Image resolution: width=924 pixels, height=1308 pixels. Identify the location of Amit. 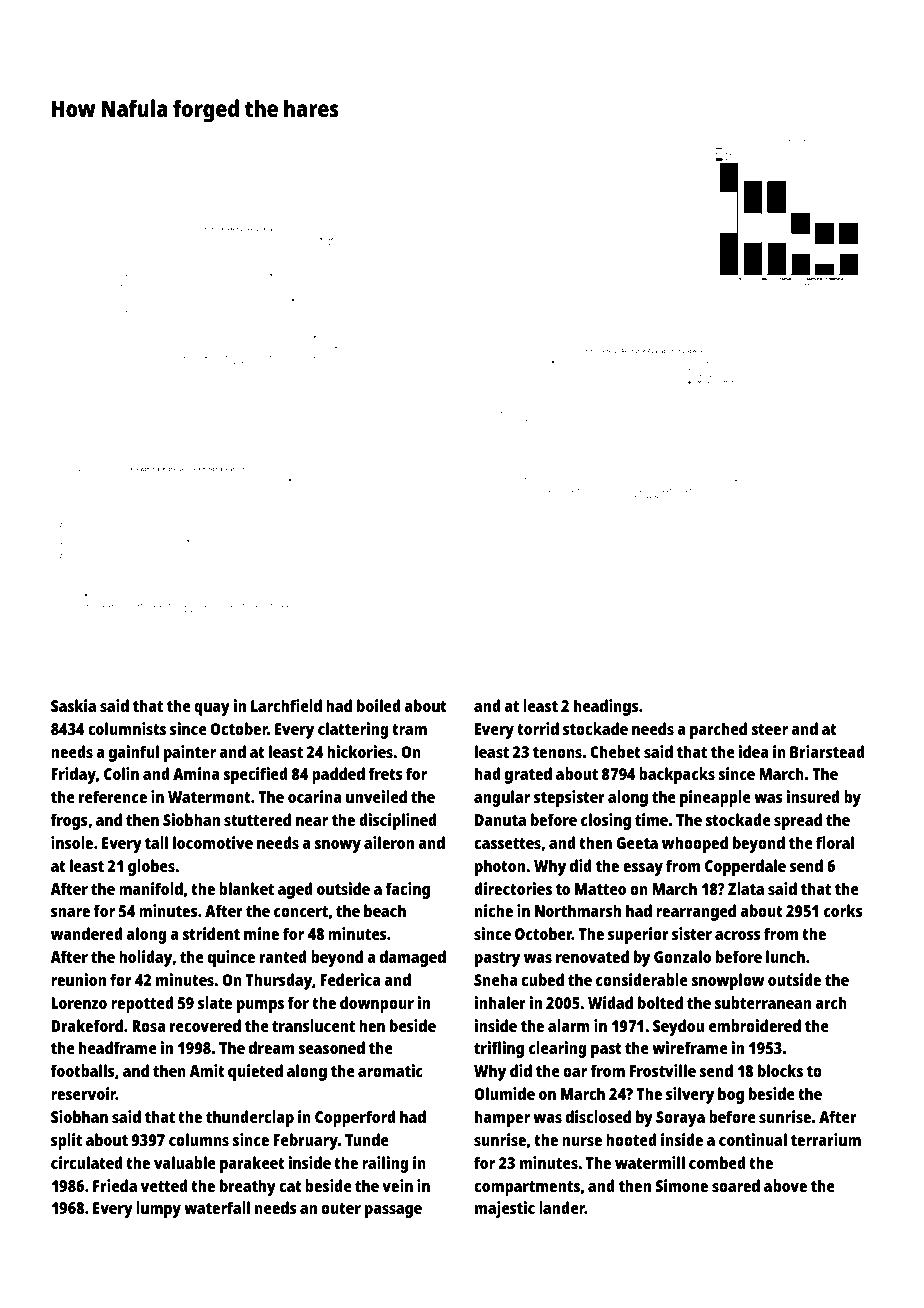
(207, 1070).
